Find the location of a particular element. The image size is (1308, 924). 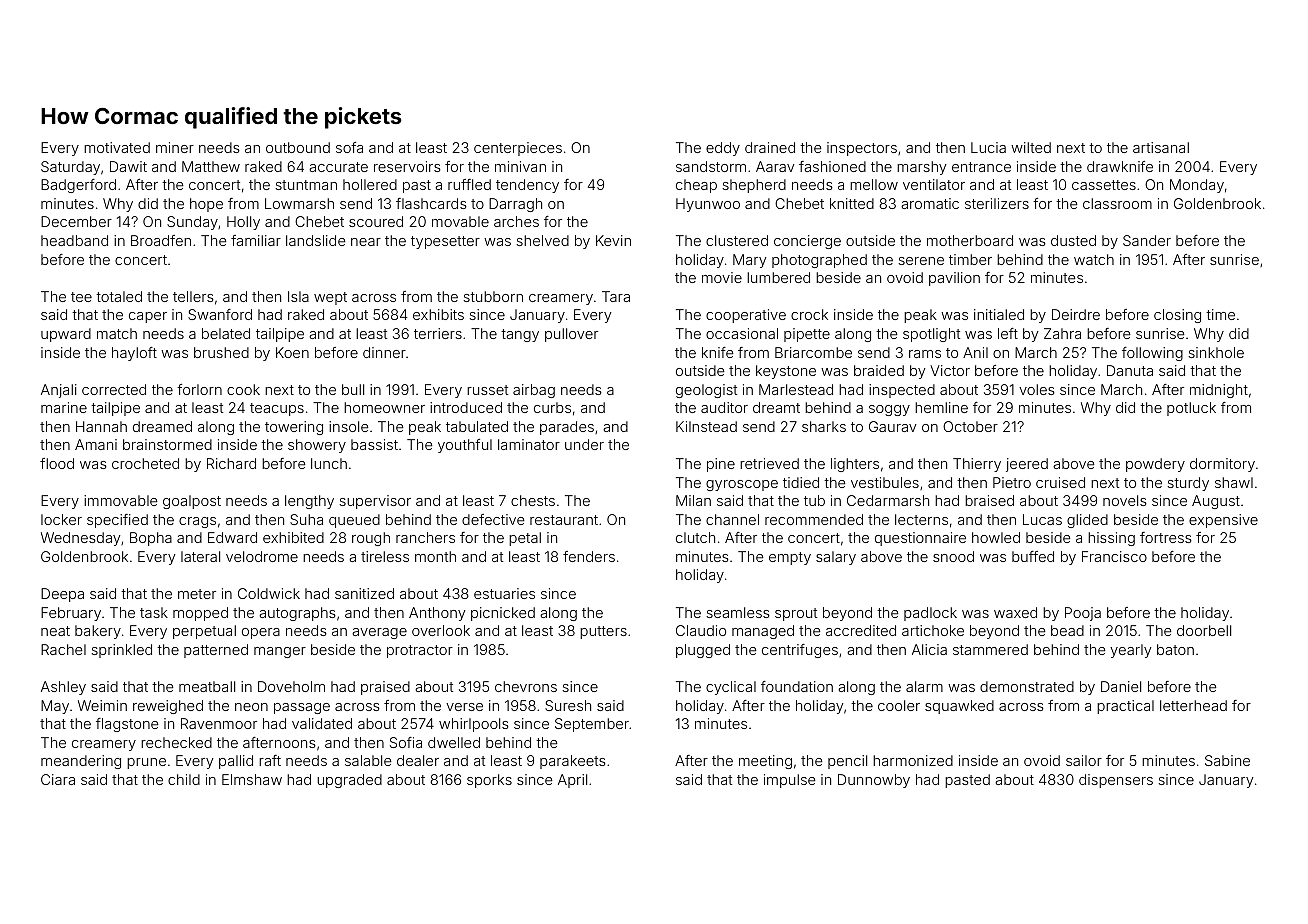

sofa is located at coordinates (349, 147).
